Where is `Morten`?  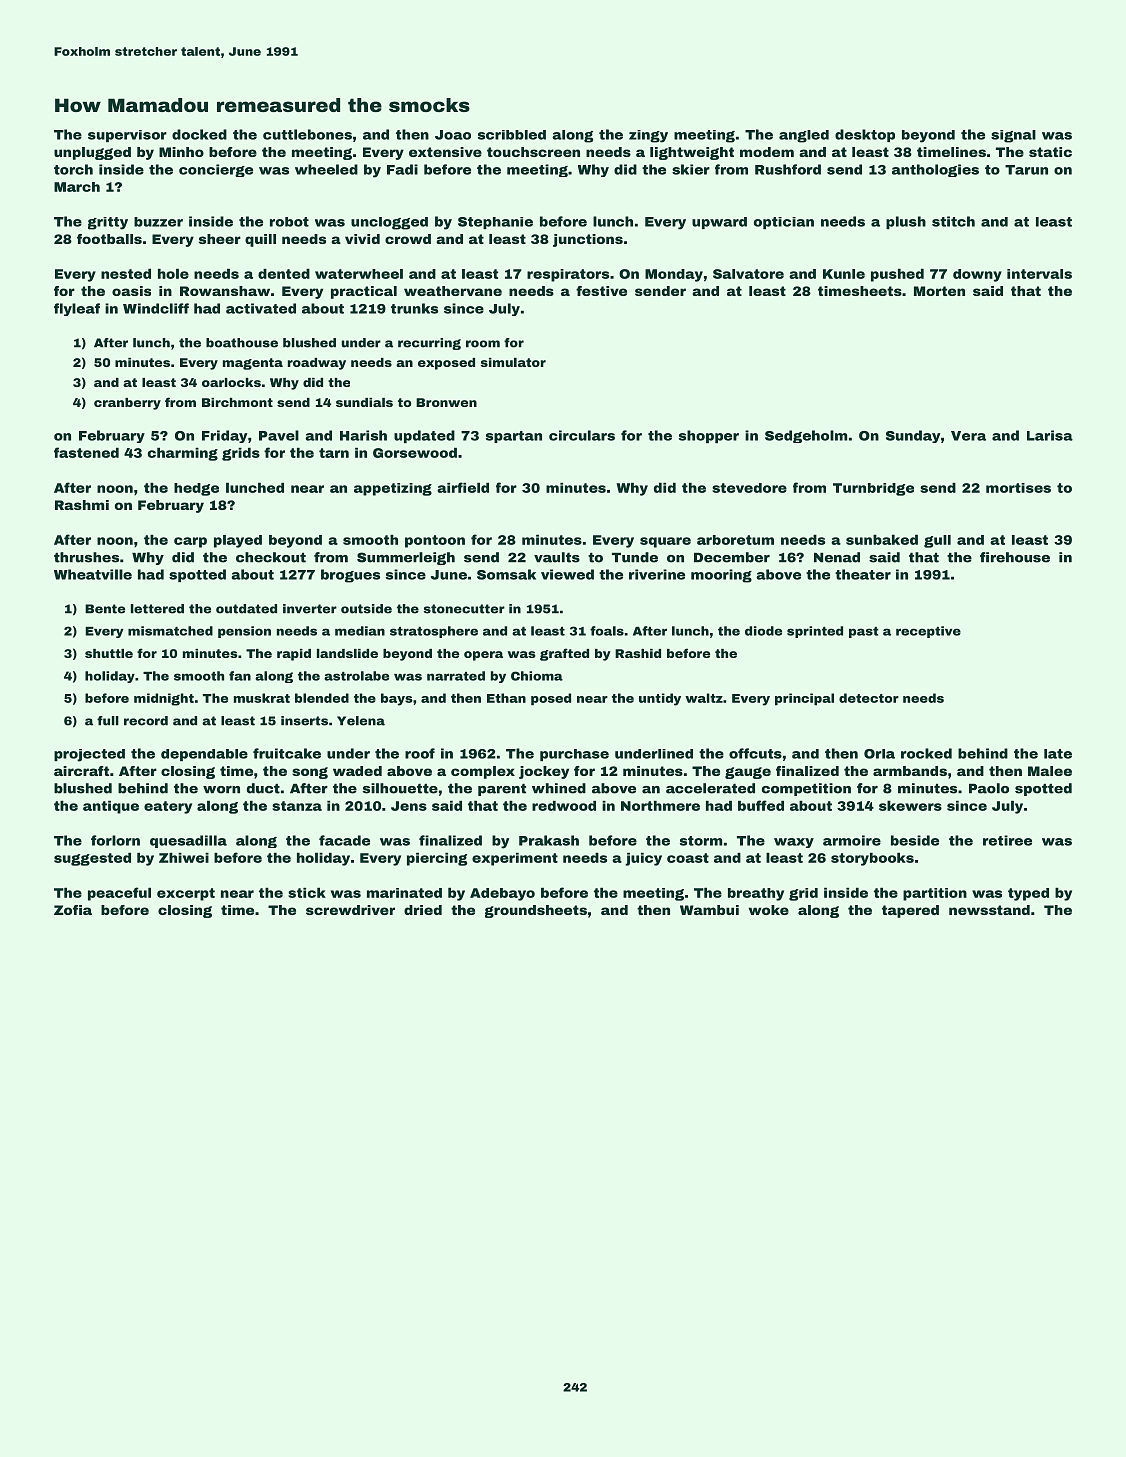 Morten is located at coordinates (939, 291).
